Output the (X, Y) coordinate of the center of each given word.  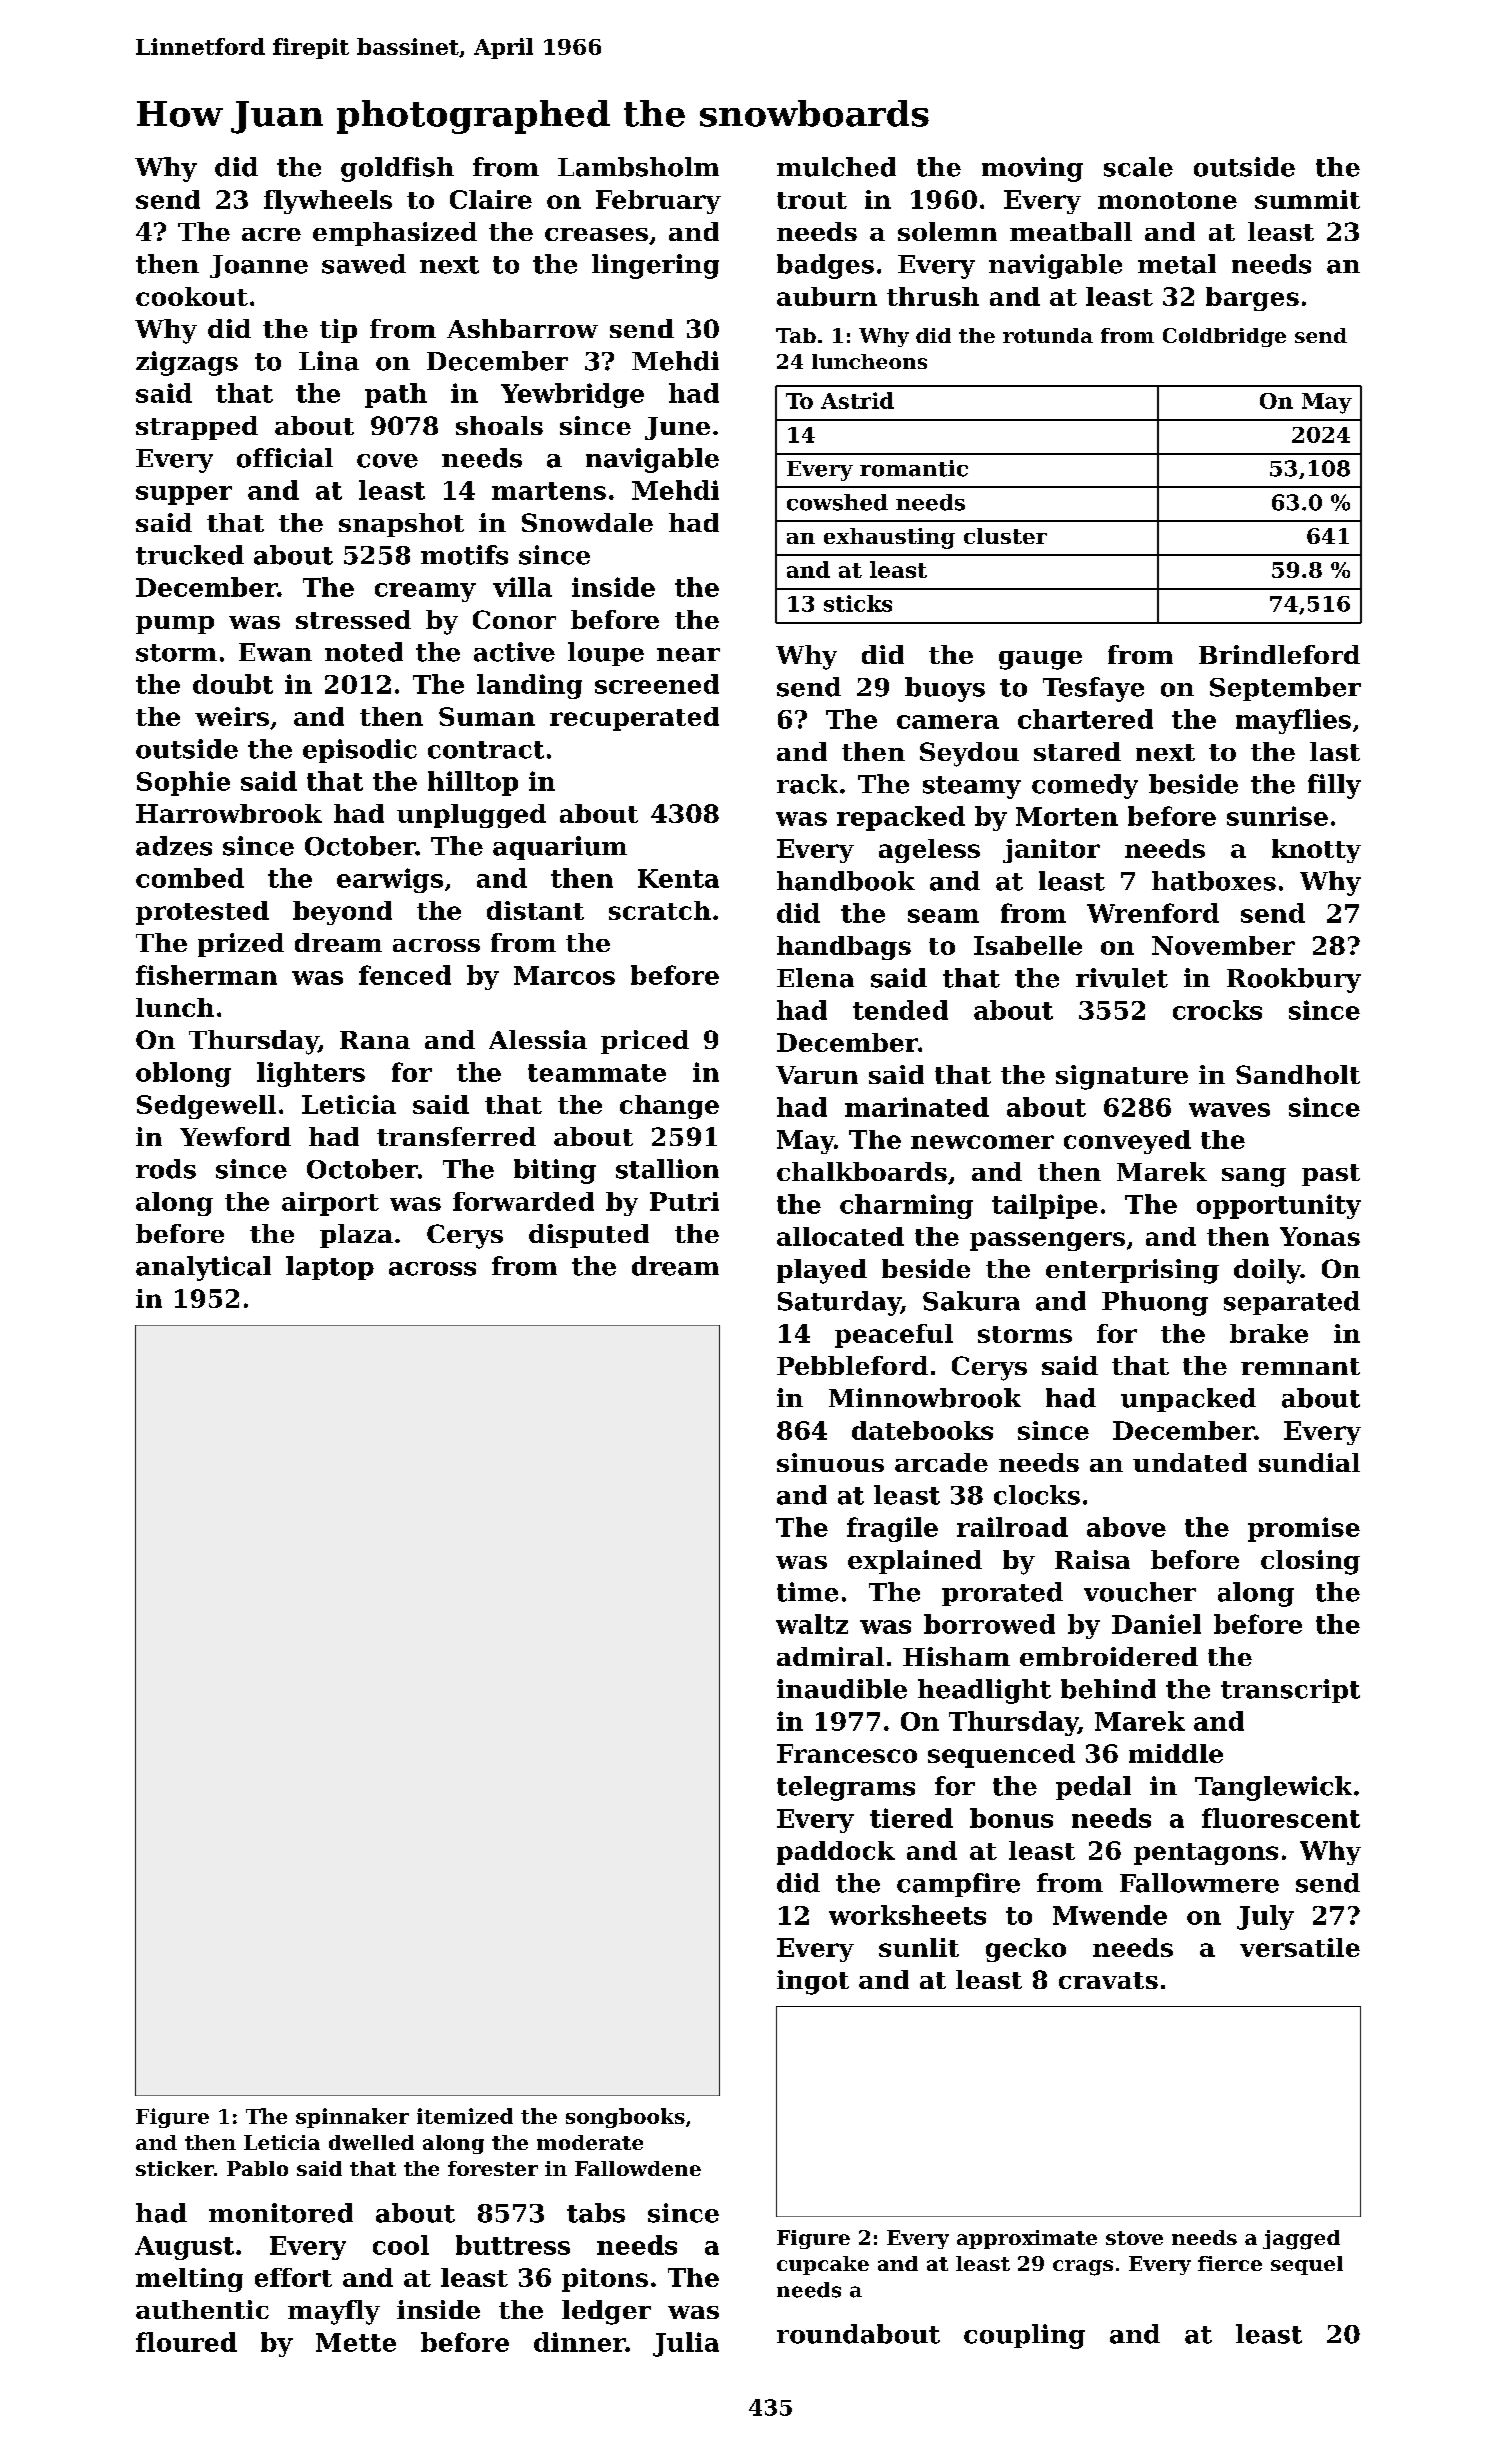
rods (166, 1169)
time (807, 1592)
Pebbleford (852, 1365)
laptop (330, 1268)
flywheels (328, 202)
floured (186, 2342)
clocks (1037, 1495)
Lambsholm (638, 167)
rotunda (1048, 335)
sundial (1309, 1462)
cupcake (823, 2265)
